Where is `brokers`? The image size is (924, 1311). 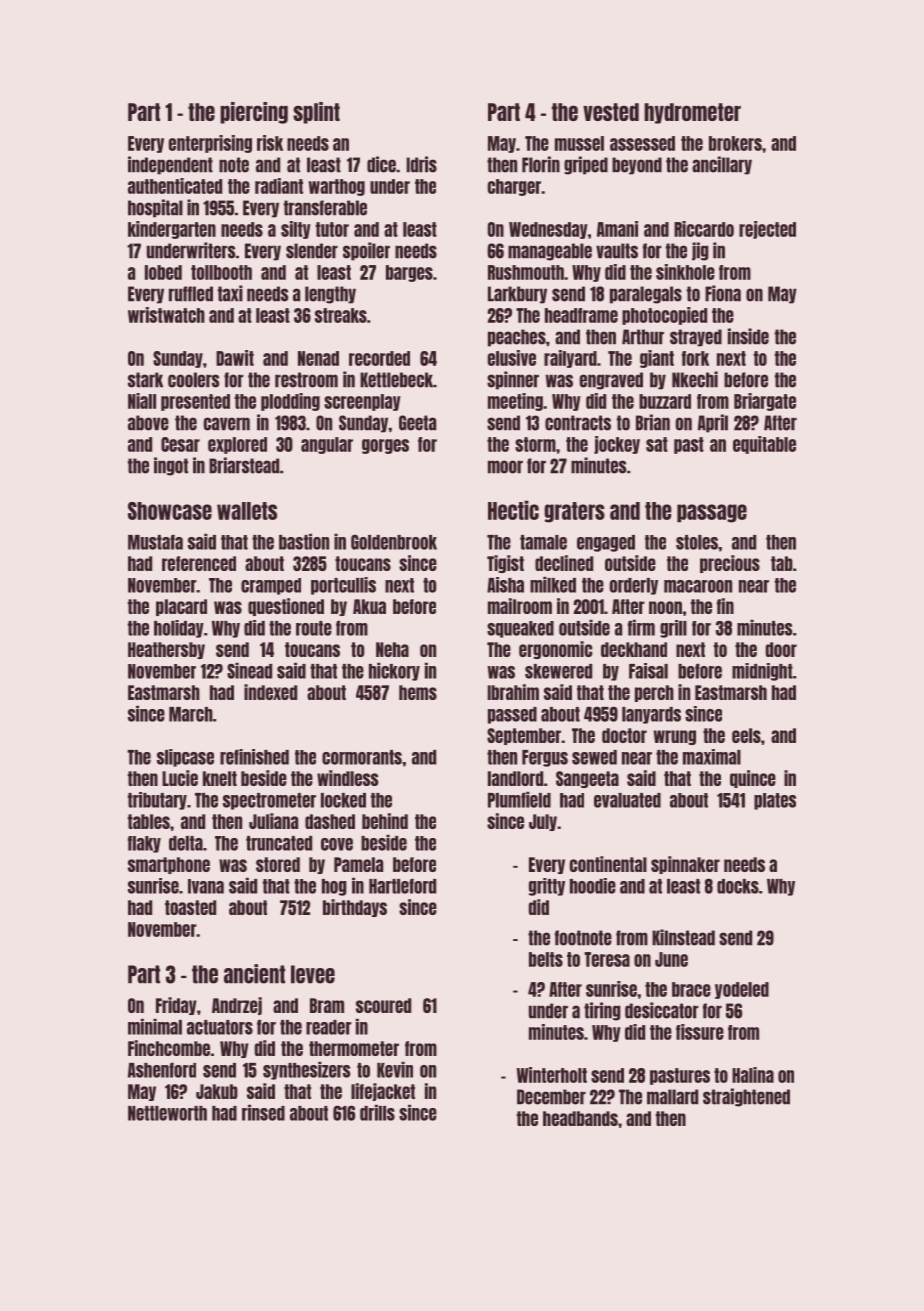
brokers is located at coordinates (735, 143).
